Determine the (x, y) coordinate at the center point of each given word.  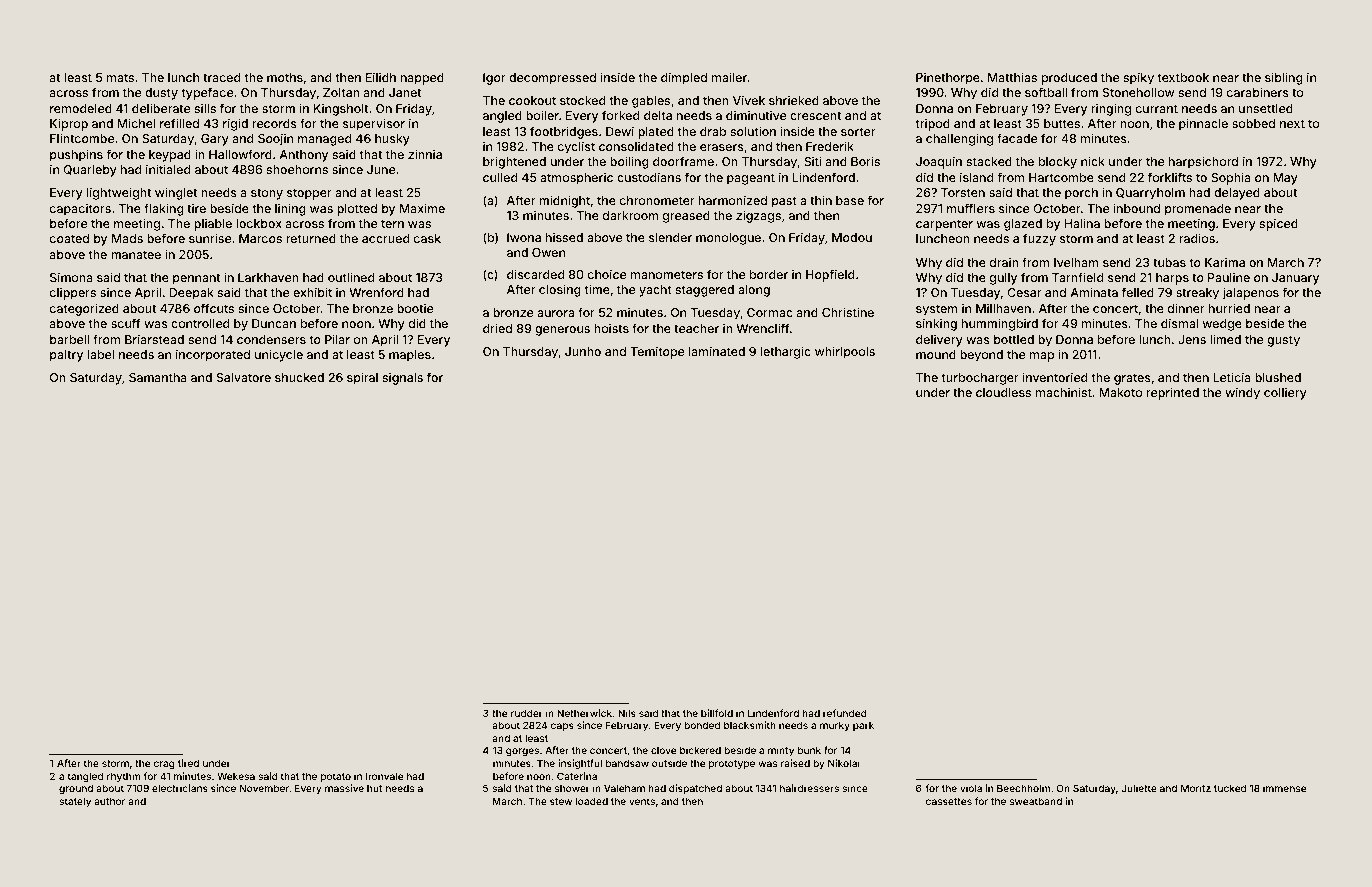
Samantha (158, 377)
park (863, 726)
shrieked (794, 100)
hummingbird (1000, 325)
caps (562, 727)
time (597, 289)
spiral (362, 379)
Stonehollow (1138, 92)
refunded (845, 713)
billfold (717, 713)
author (109, 801)
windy (1242, 394)
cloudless (1003, 392)
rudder (527, 713)
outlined (351, 277)
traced (221, 77)
